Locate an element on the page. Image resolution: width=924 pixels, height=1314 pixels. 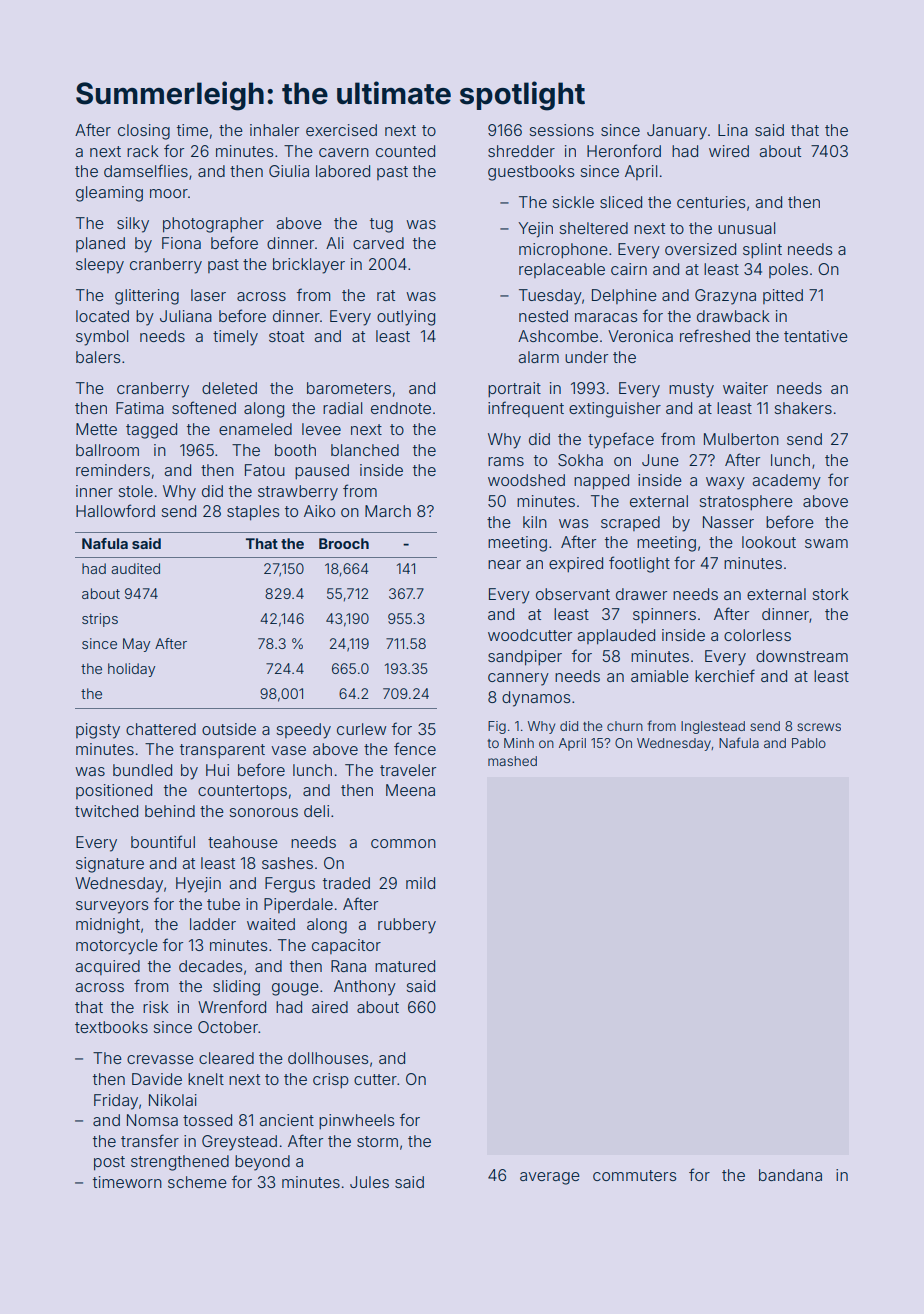
post is located at coordinates (109, 1163).
